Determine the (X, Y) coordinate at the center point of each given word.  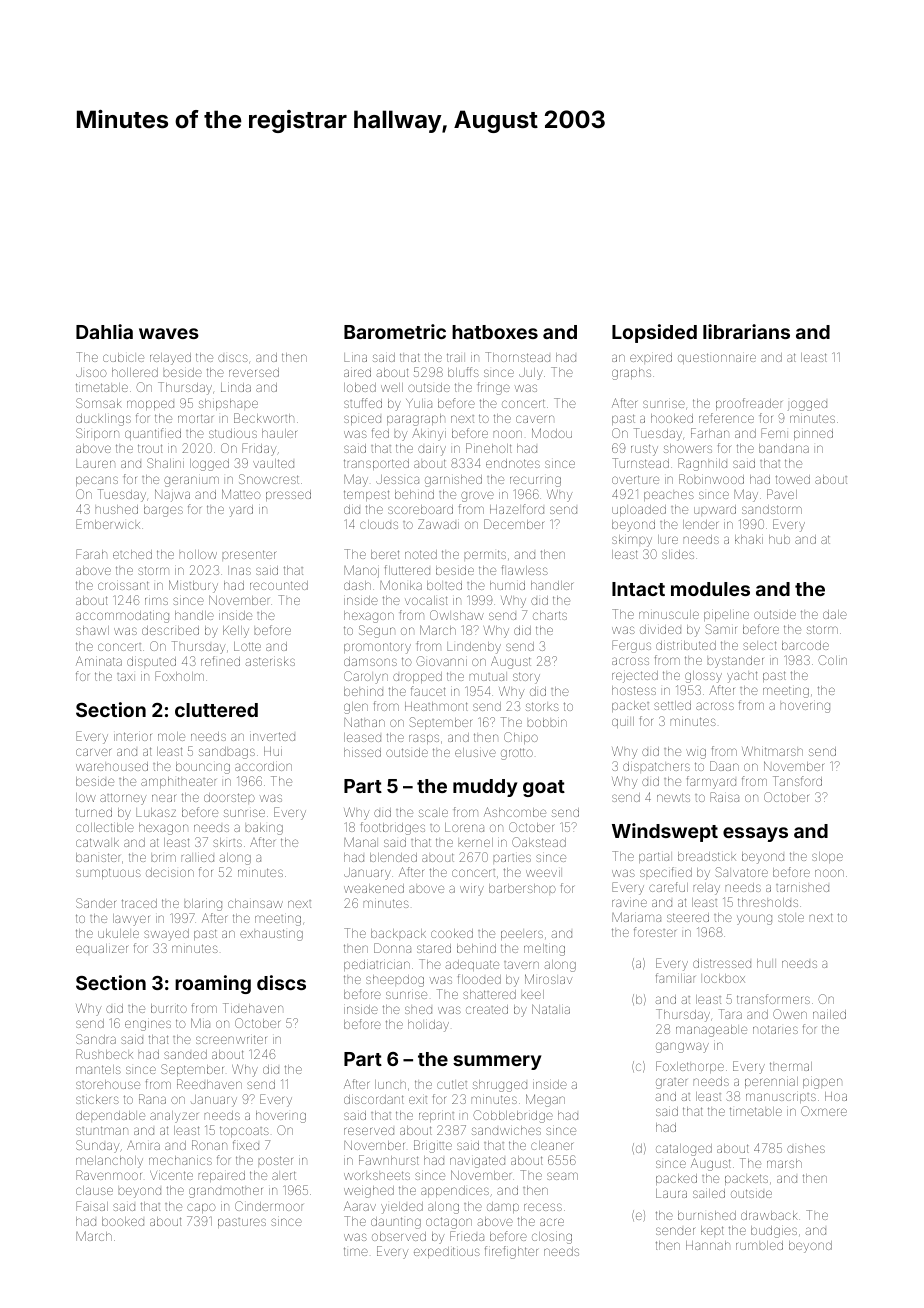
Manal (360, 842)
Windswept (665, 832)
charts (550, 615)
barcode (805, 645)
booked (123, 1221)
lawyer (131, 920)
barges (163, 511)
